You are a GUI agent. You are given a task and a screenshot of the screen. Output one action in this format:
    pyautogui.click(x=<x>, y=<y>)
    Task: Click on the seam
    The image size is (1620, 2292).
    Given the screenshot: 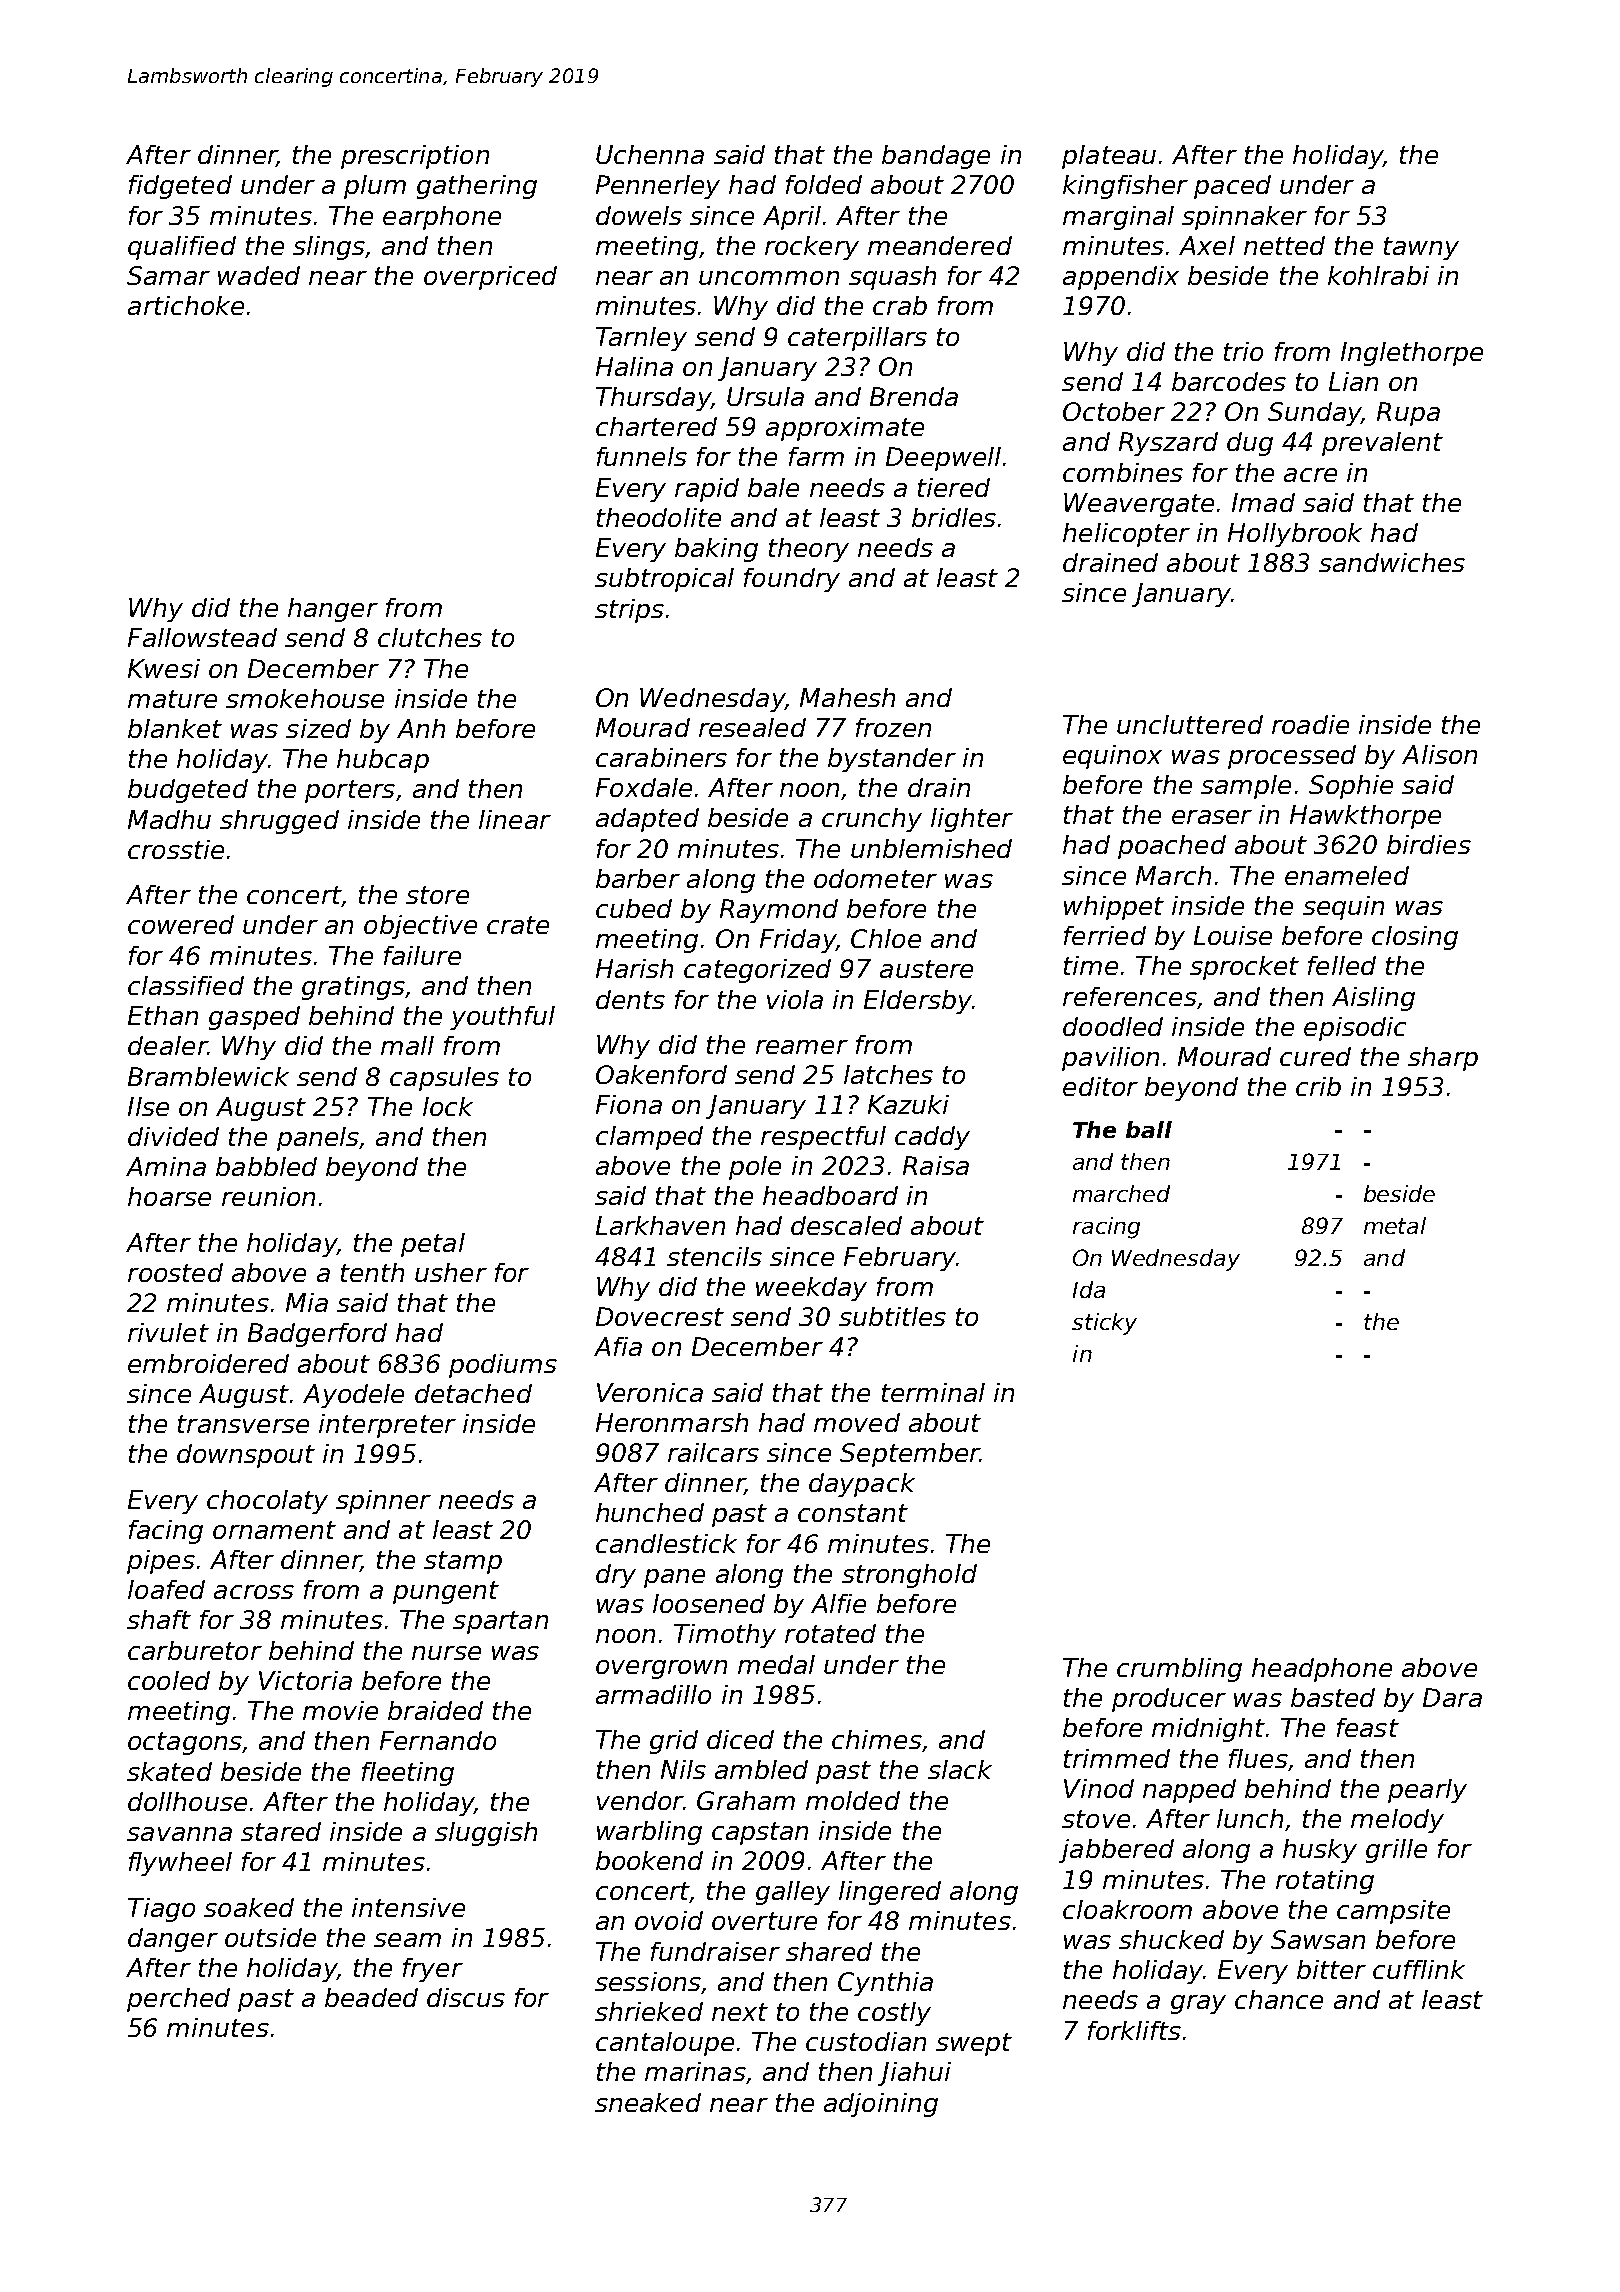 What is the action you would take?
    pyautogui.click(x=407, y=1940)
